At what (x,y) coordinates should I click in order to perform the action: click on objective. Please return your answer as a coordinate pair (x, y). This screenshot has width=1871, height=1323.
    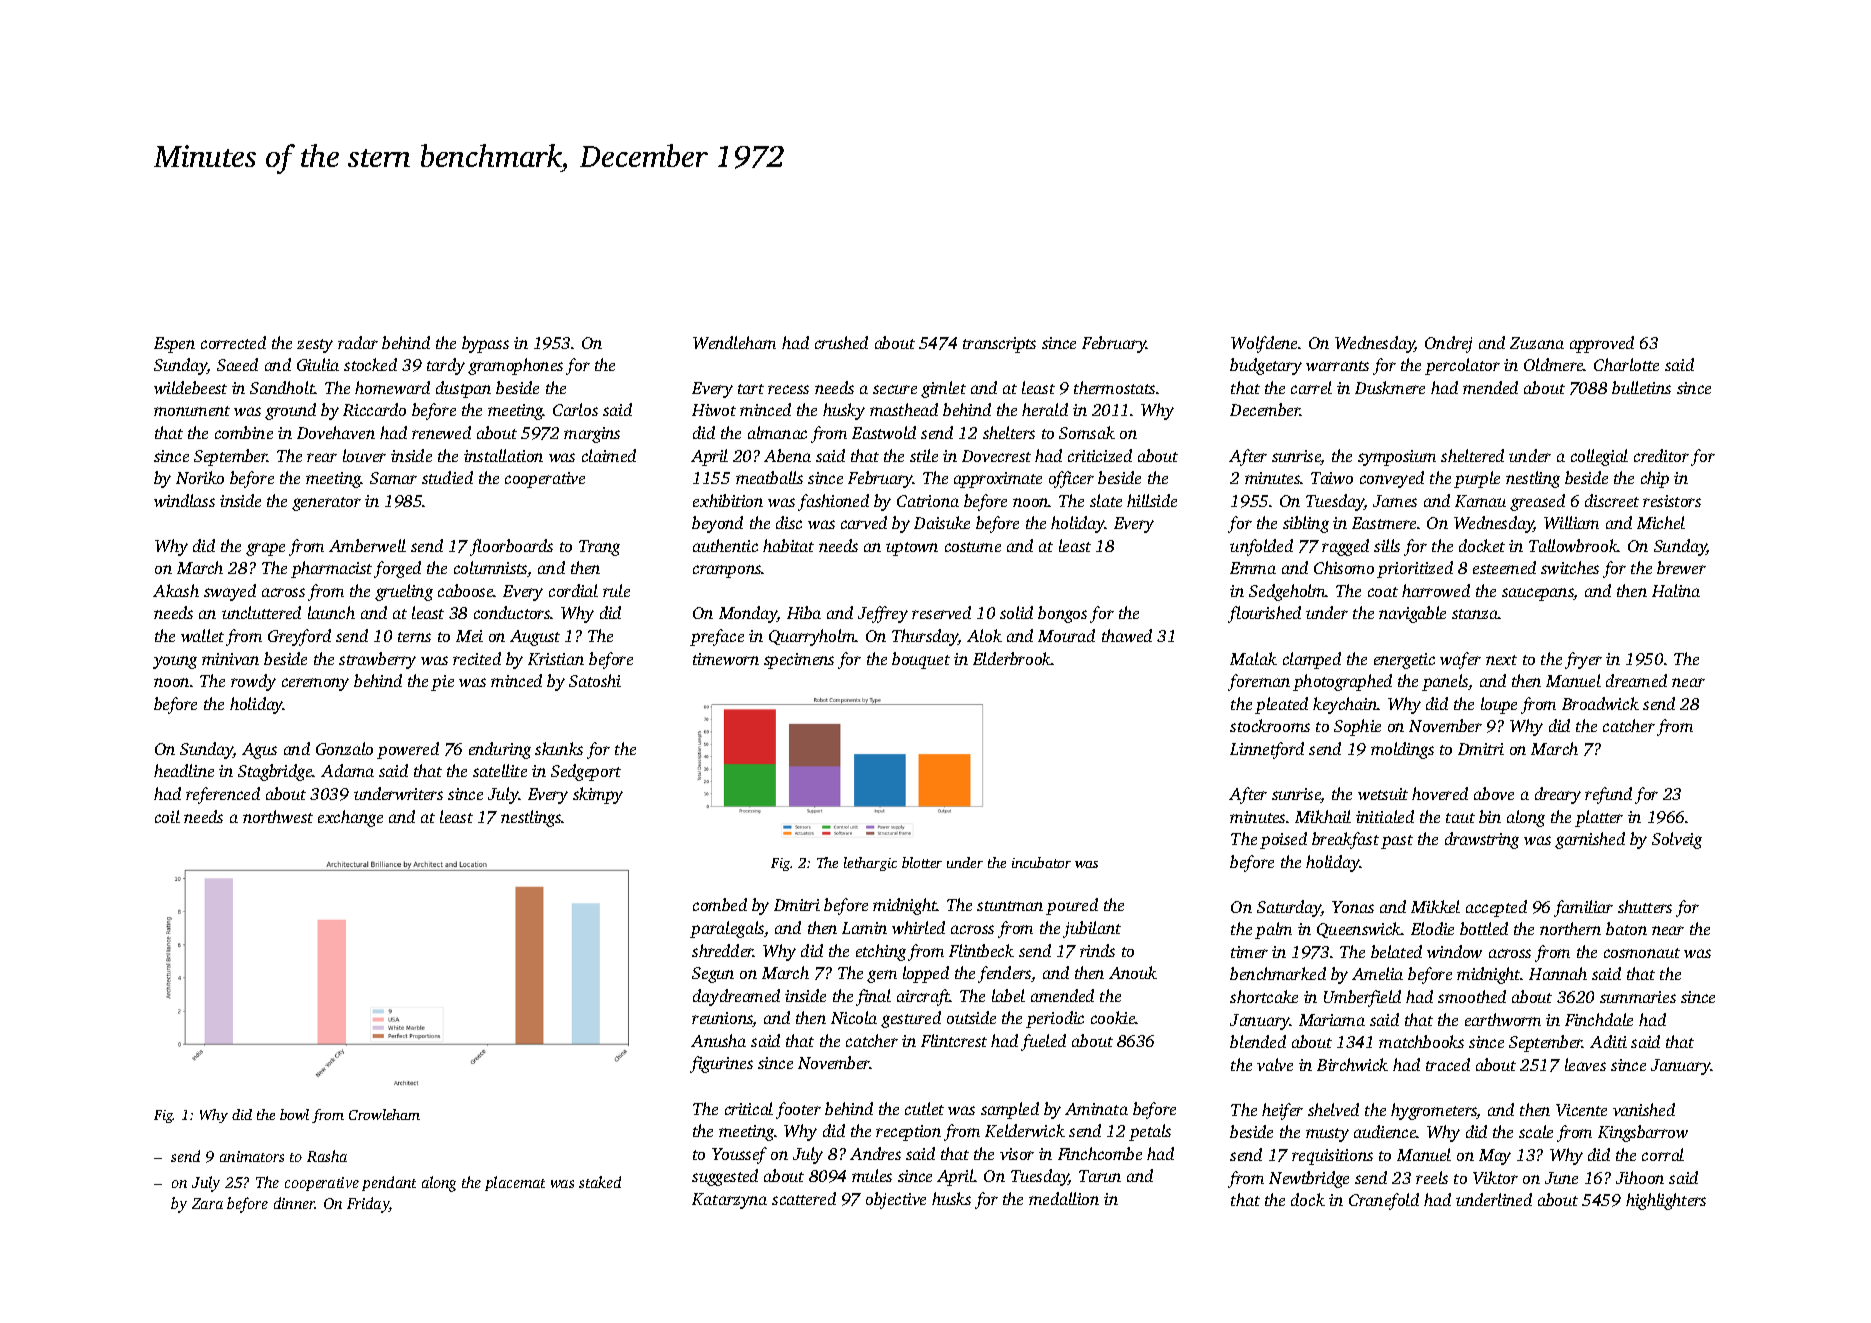
    Looking at the image, I should click on (896, 1200).
